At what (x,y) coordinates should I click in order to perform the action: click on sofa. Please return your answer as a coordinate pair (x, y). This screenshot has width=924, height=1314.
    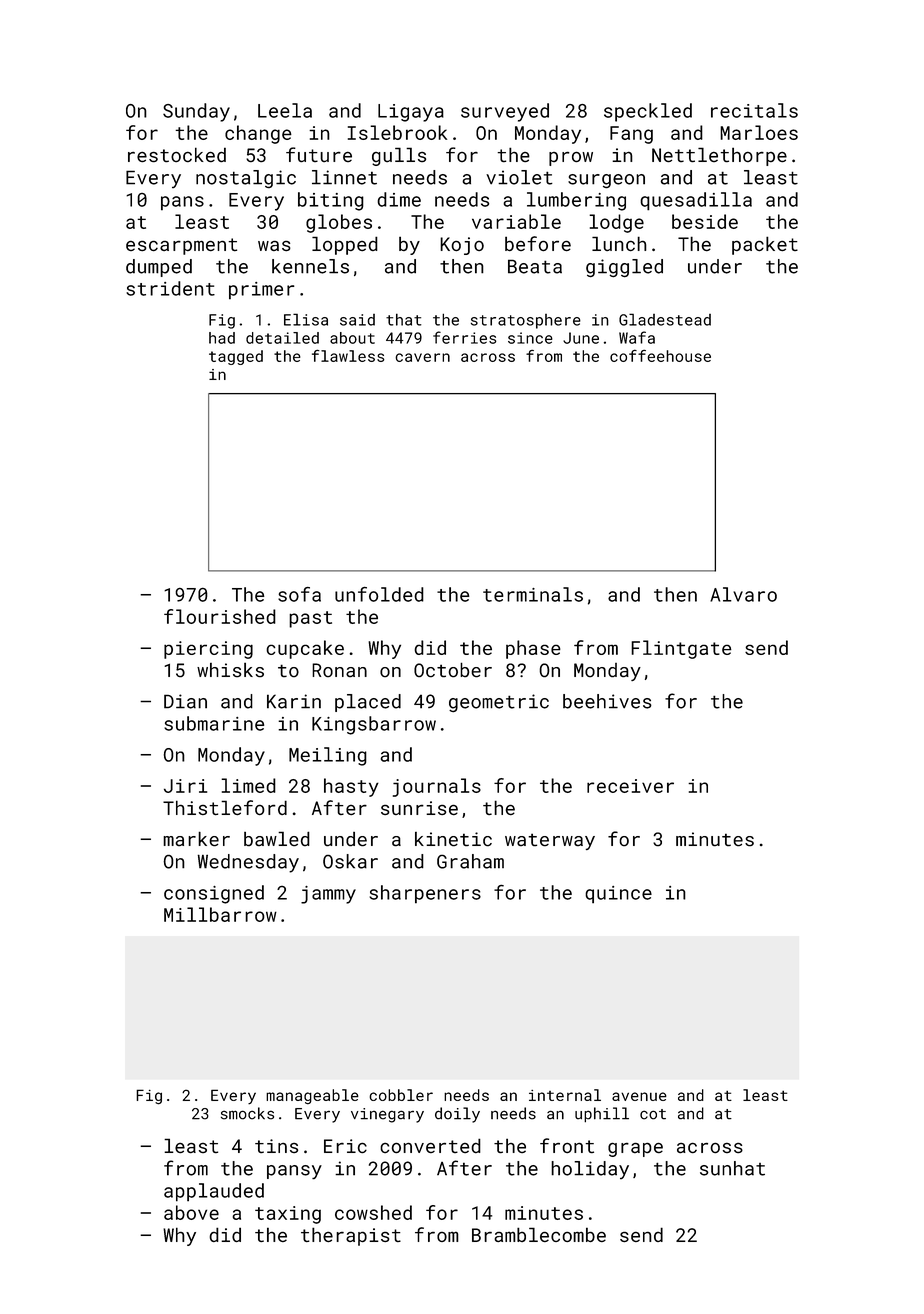
    Looking at the image, I should click on (299, 594).
